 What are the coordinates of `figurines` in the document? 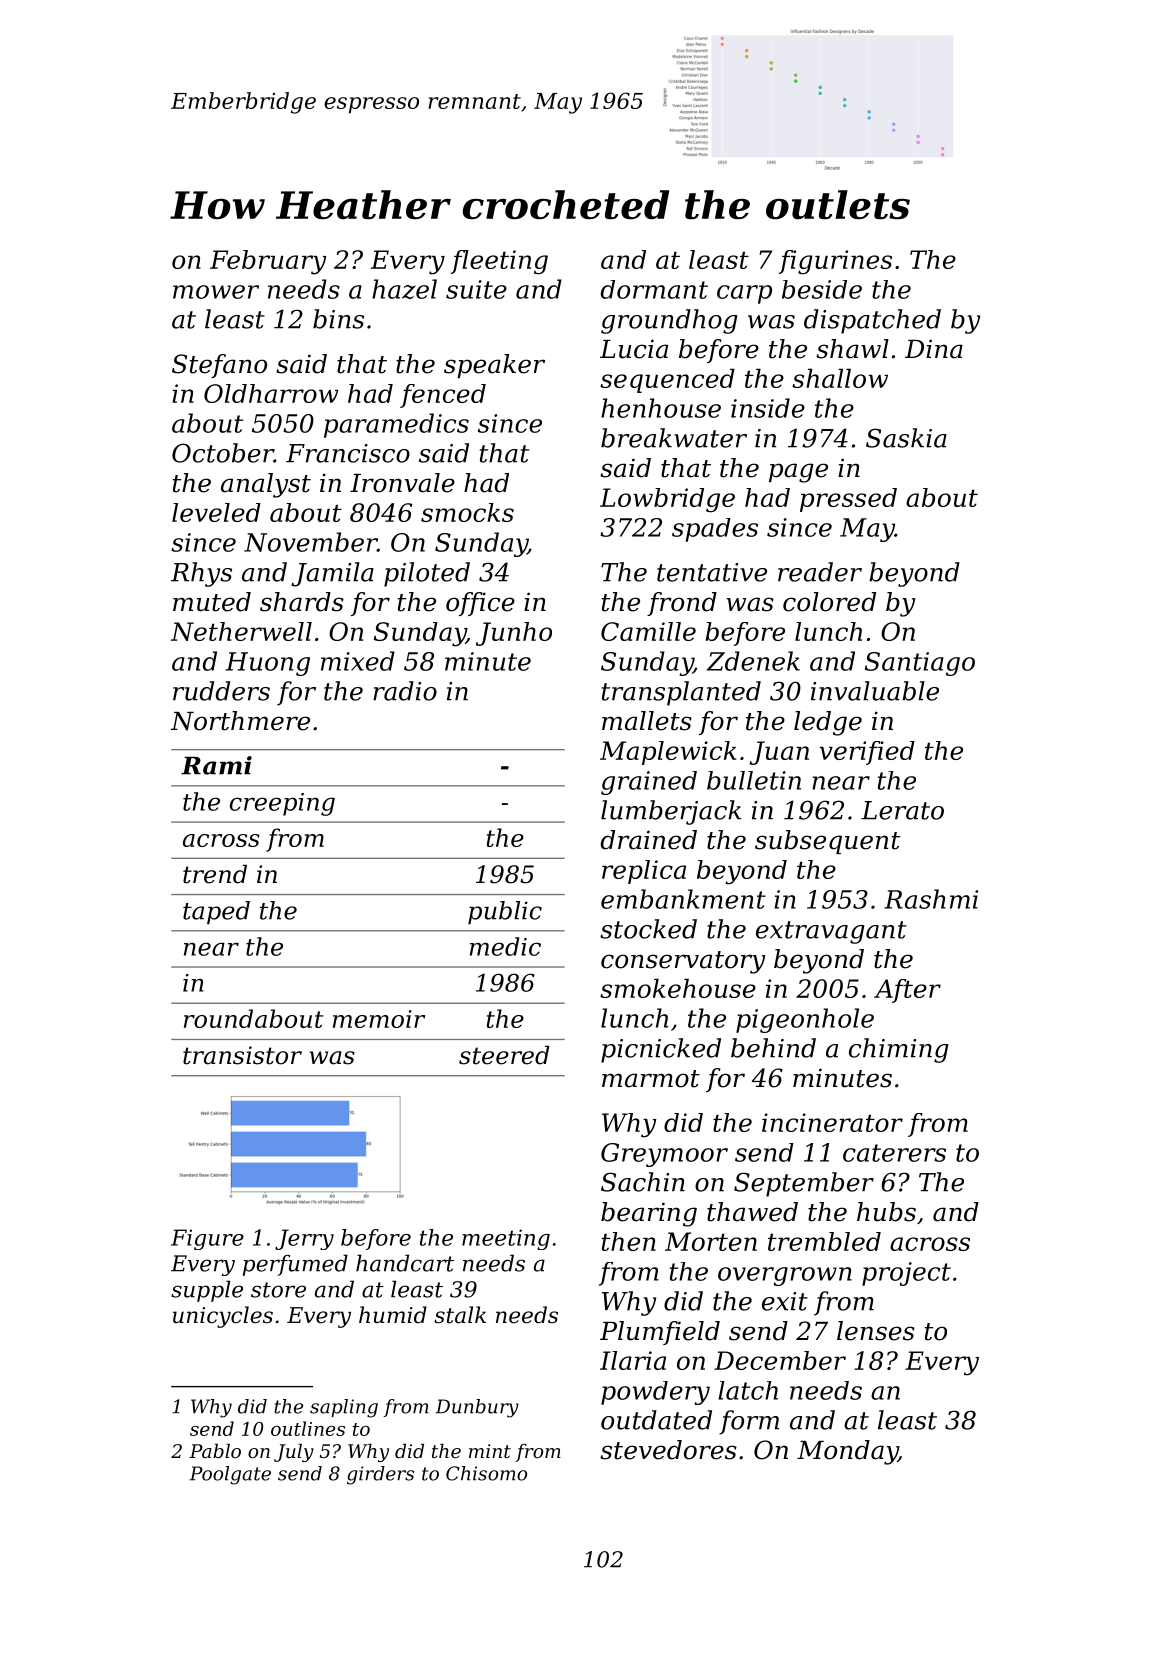 It's located at (835, 262).
